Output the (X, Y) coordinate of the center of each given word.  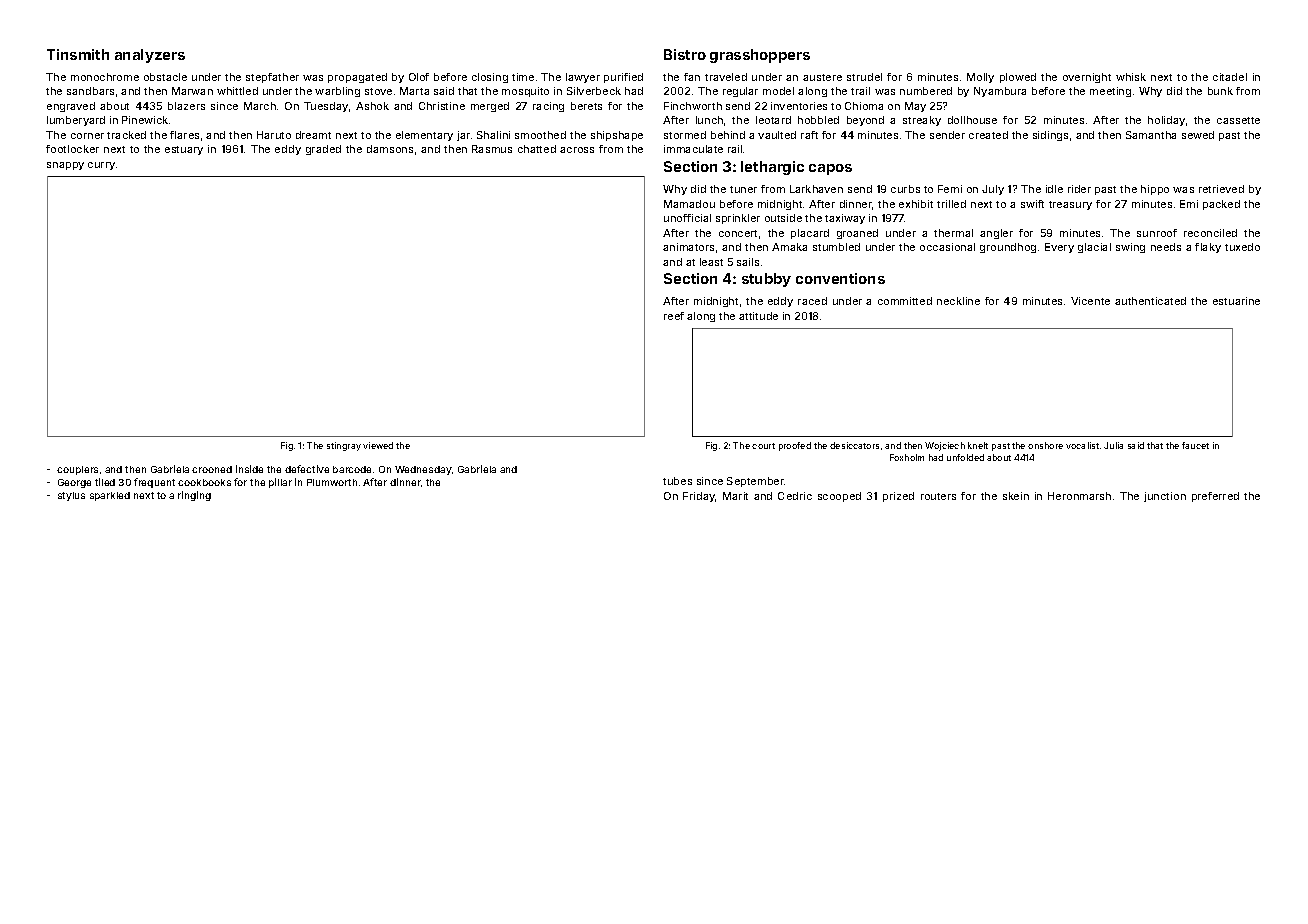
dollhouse (972, 120)
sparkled (110, 496)
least (711, 262)
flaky (1208, 248)
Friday (699, 497)
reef (674, 316)
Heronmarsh (1079, 496)
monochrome (105, 77)
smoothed (540, 135)
